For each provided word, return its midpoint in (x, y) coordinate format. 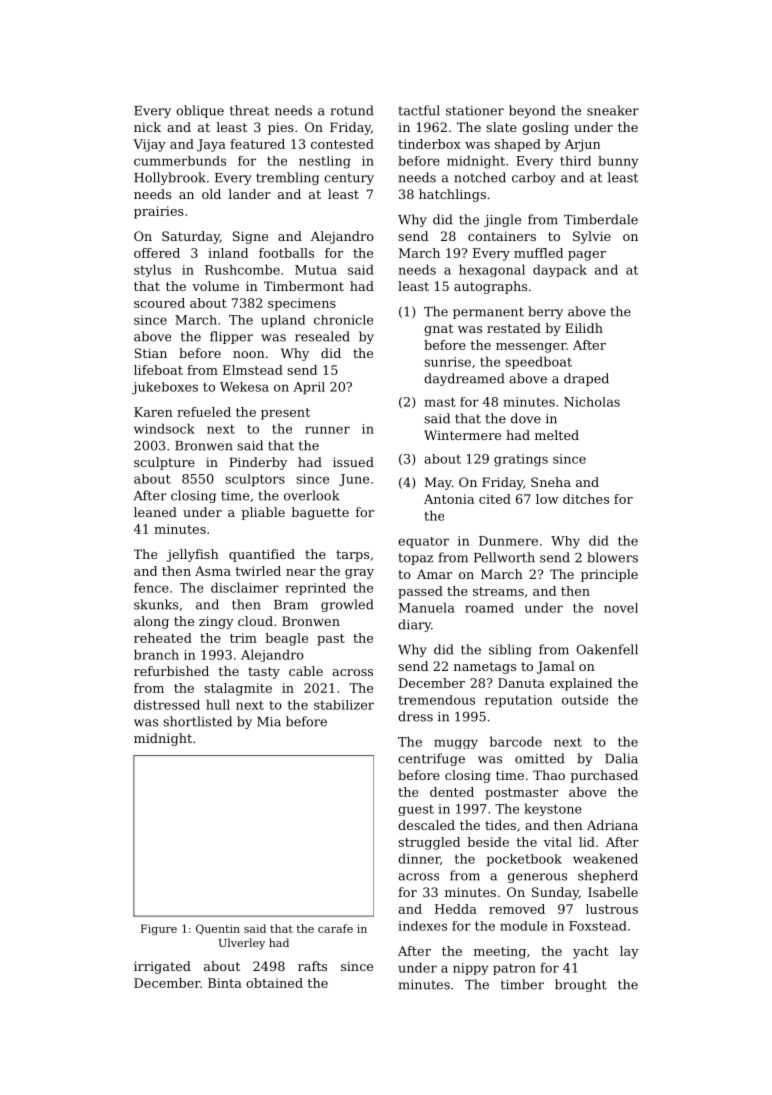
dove (526, 418)
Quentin (218, 929)
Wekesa (244, 387)
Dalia (621, 758)
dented (452, 792)
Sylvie (592, 237)
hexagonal (492, 270)
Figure (159, 929)
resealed (322, 336)
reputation (518, 701)
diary (414, 625)
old (211, 194)
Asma (213, 571)
